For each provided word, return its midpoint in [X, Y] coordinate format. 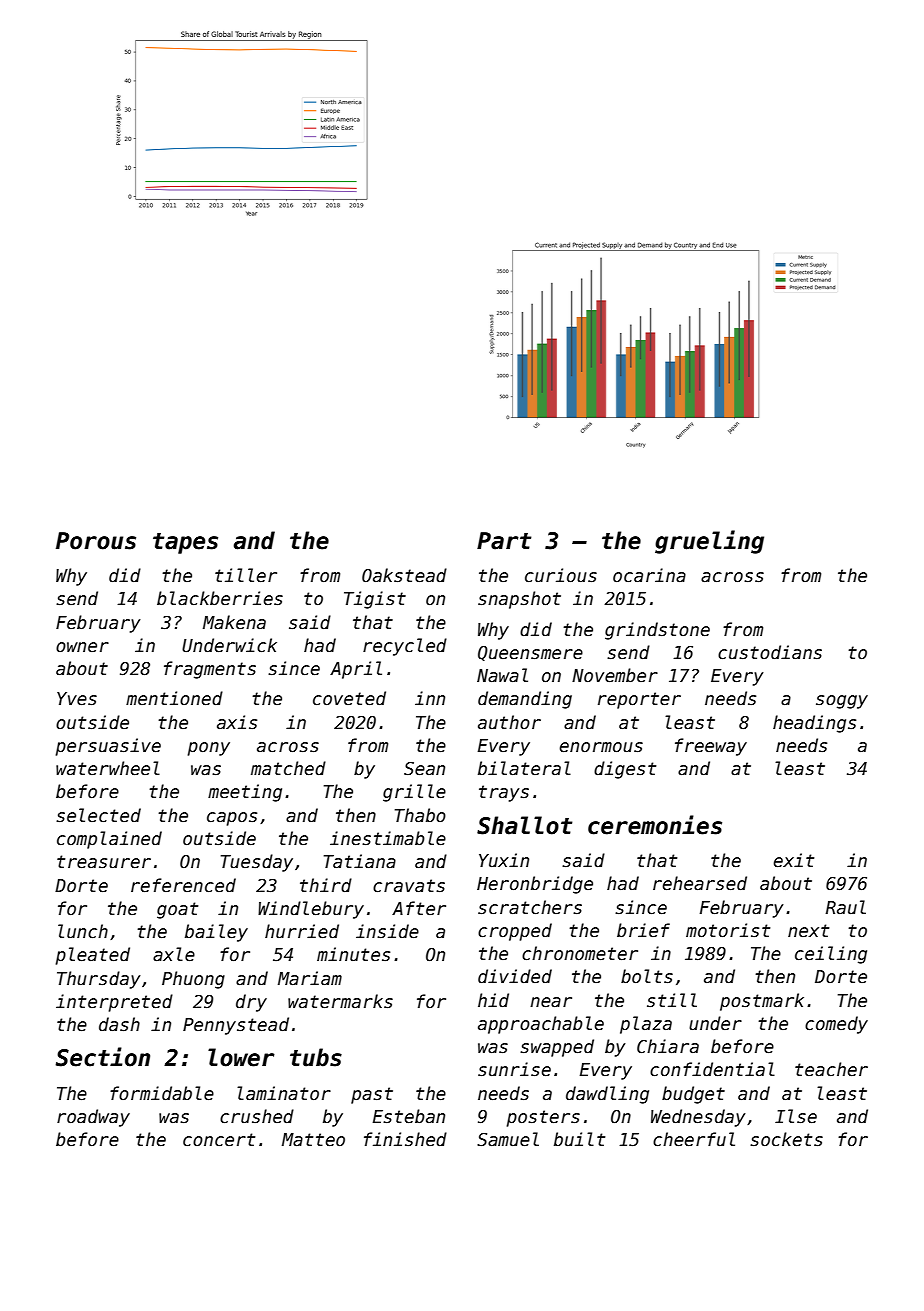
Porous [96, 541]
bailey [216, 933]
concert [219, 1140]
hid [493, 1000]
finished [405, 1139]
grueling [709, 542]
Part [504, 541]
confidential [712, 1069]
